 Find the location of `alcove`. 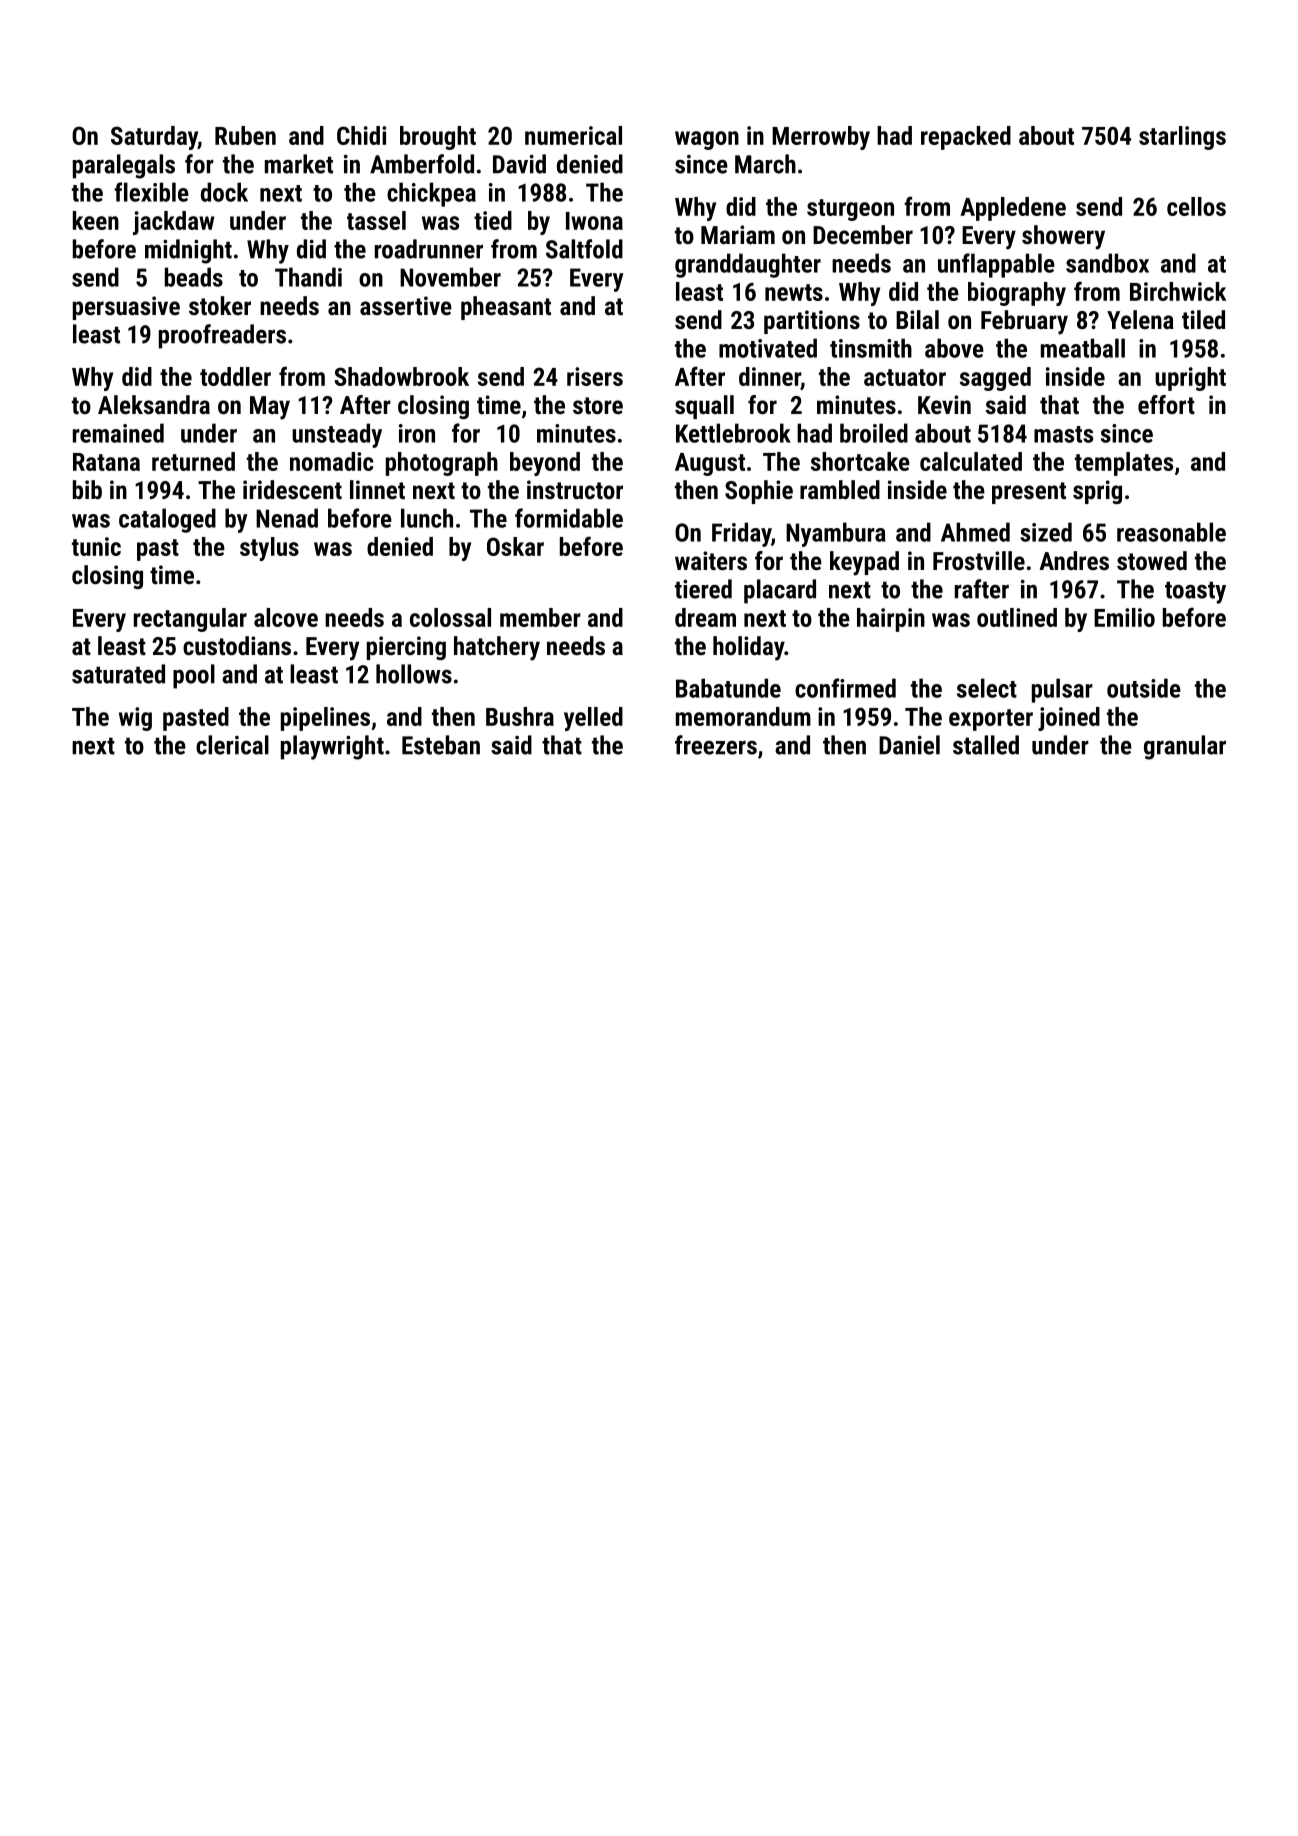

alcove is located at coordinates (286, 617).
